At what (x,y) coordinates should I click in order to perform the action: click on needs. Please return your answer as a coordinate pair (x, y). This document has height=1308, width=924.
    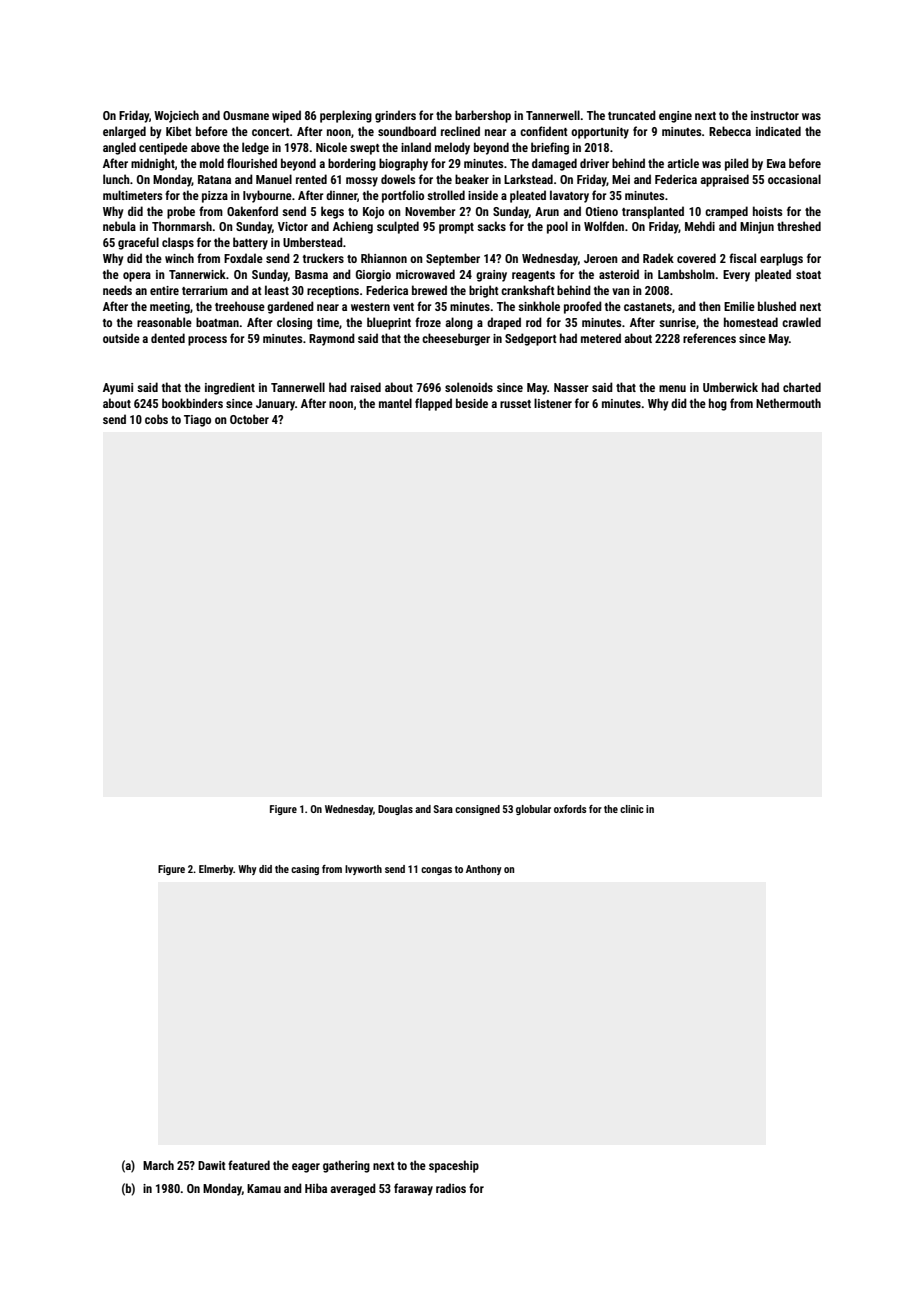
    Looking at the image, I should click on (117, 290).
